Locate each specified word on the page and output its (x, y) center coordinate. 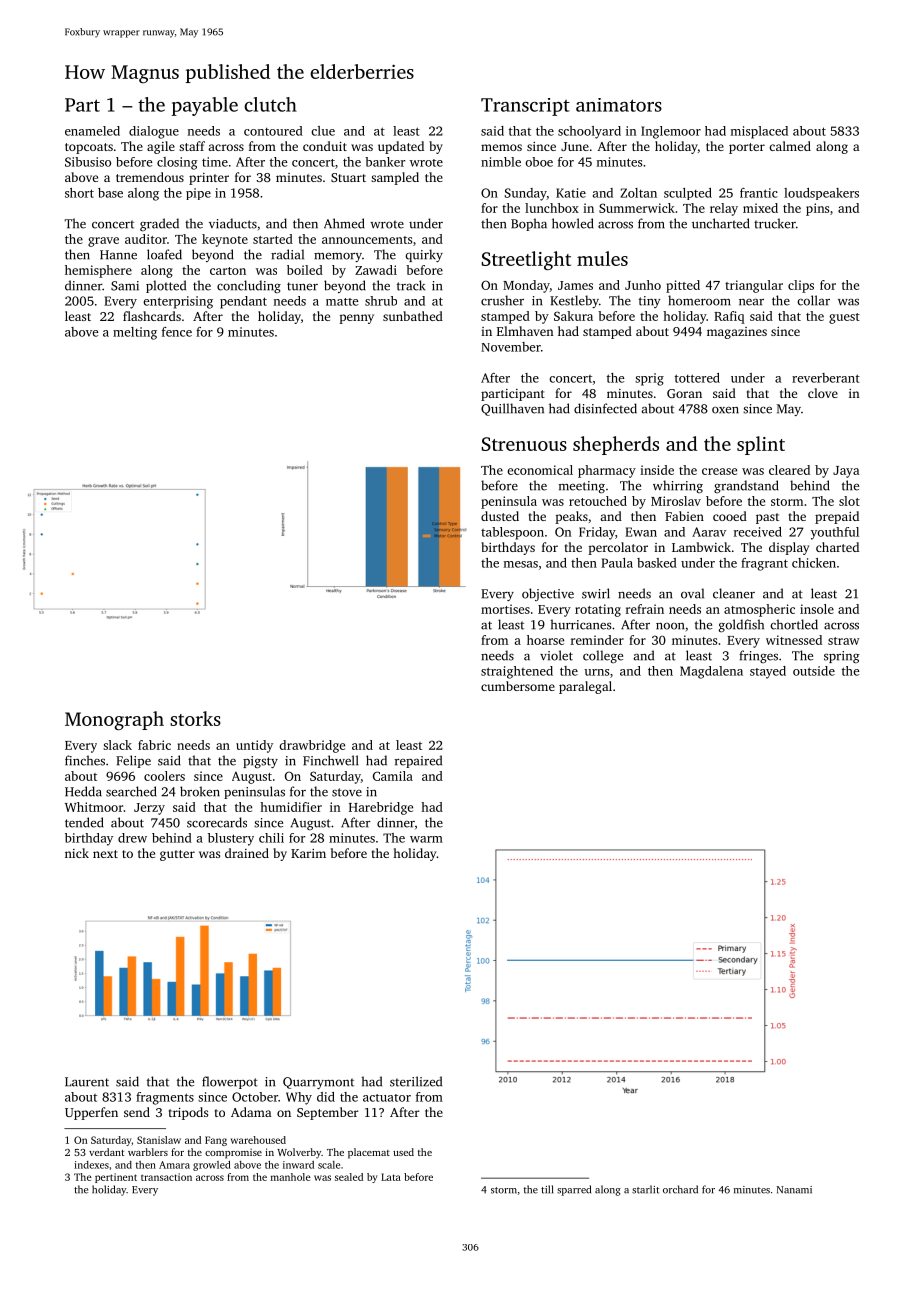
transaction (166, 1177)
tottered (697, 378)
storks (195, 718)
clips (801, 286)
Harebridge (381, 808)
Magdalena (711, 672)
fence (177, 332)
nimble (501, 162)
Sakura (573, 316)
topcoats (89, 148)
